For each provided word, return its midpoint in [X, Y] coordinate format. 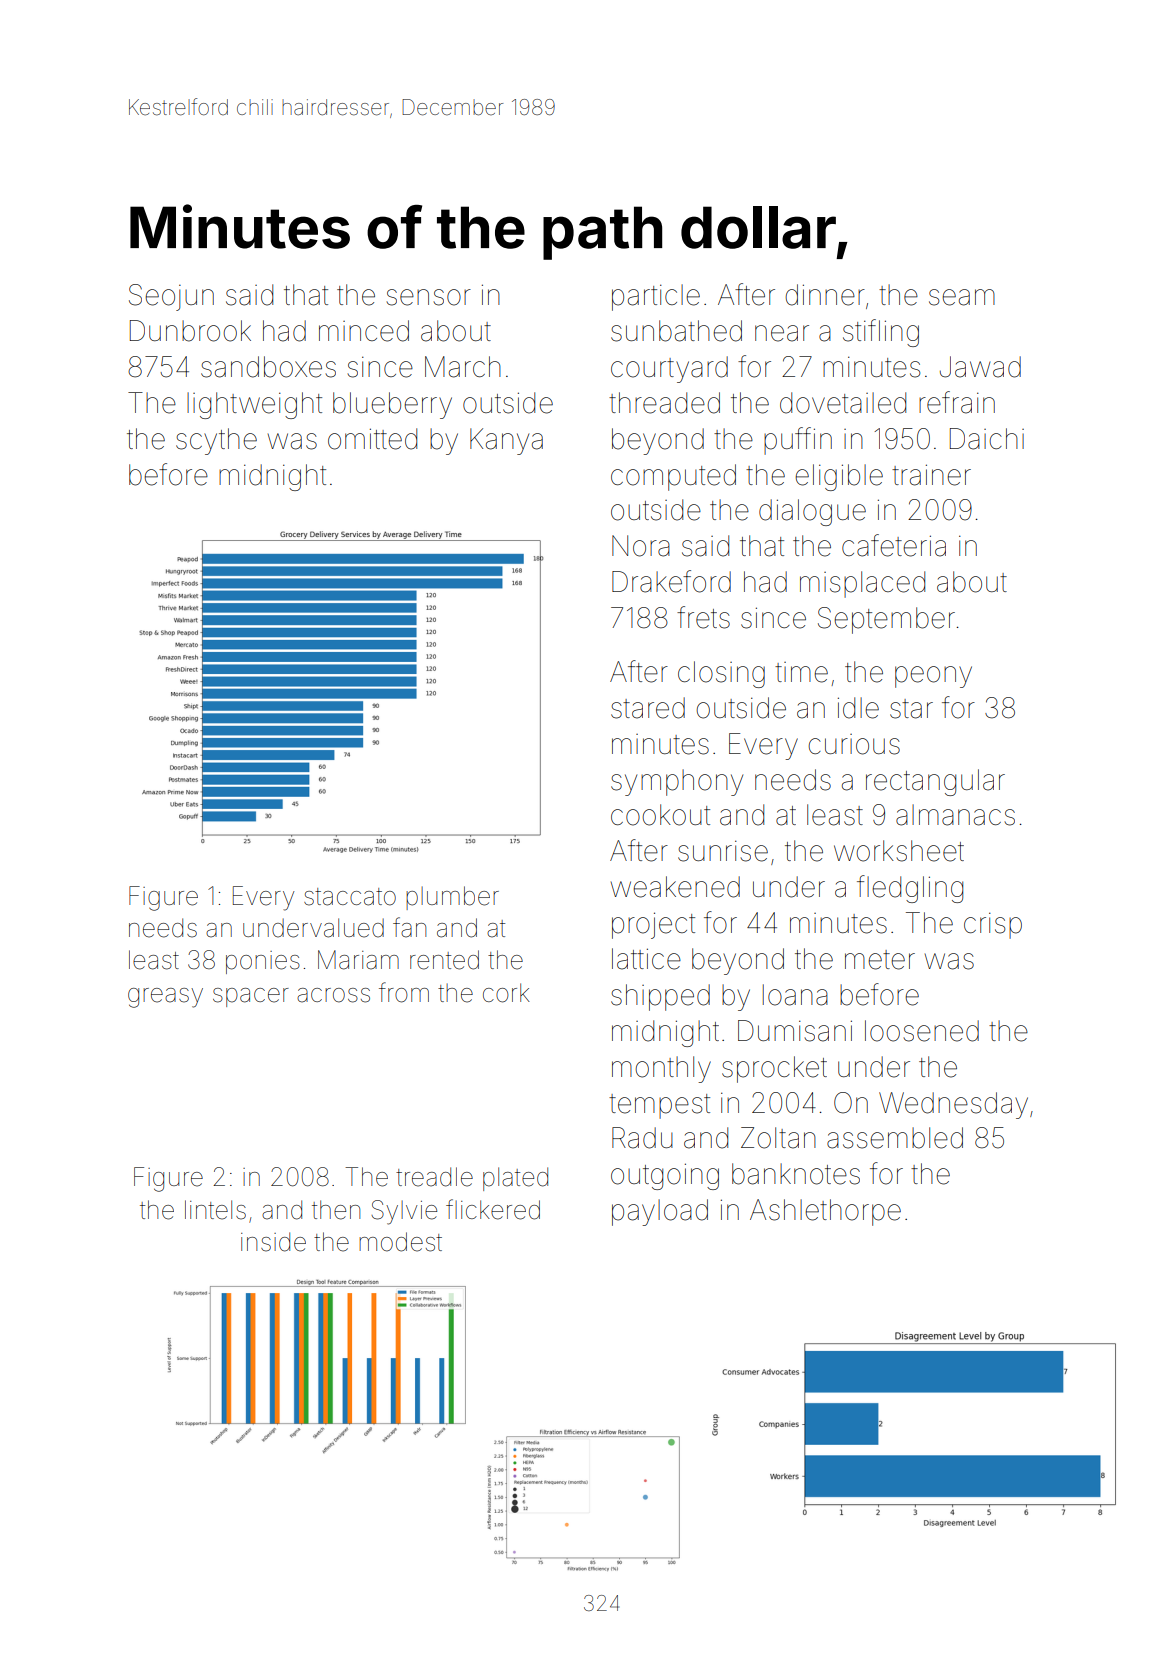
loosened [922, 1031]
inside [273, 1242]
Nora [641, 546]
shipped [660, 997]
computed [673, 477]
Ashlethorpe [825, 1212]
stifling [881, 333]
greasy [165, 998]
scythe [216, 441]
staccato [350, 897]
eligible [839, 477]
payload [660, 1212]
